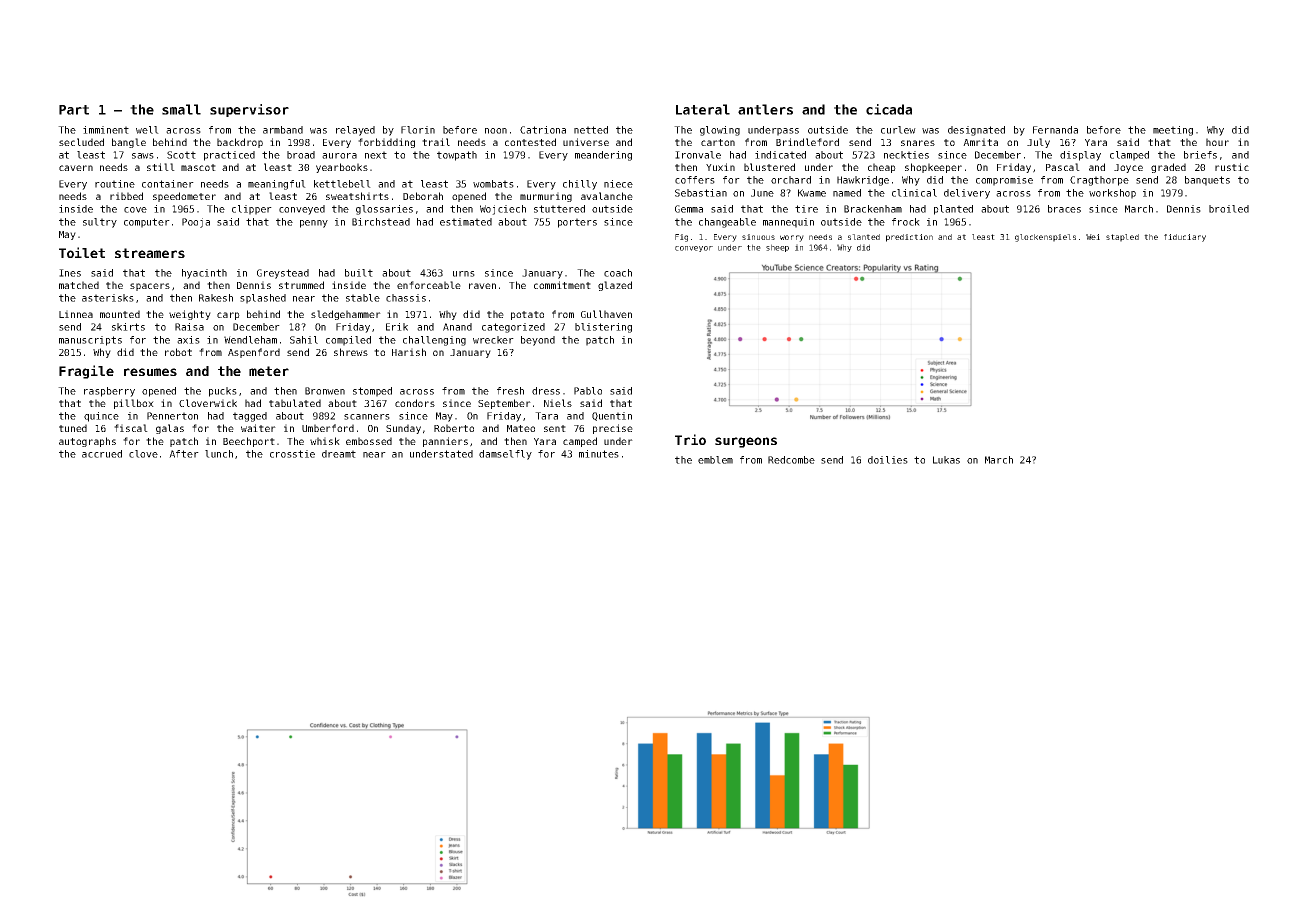  I want to click on compiled, so click(348, 341).
